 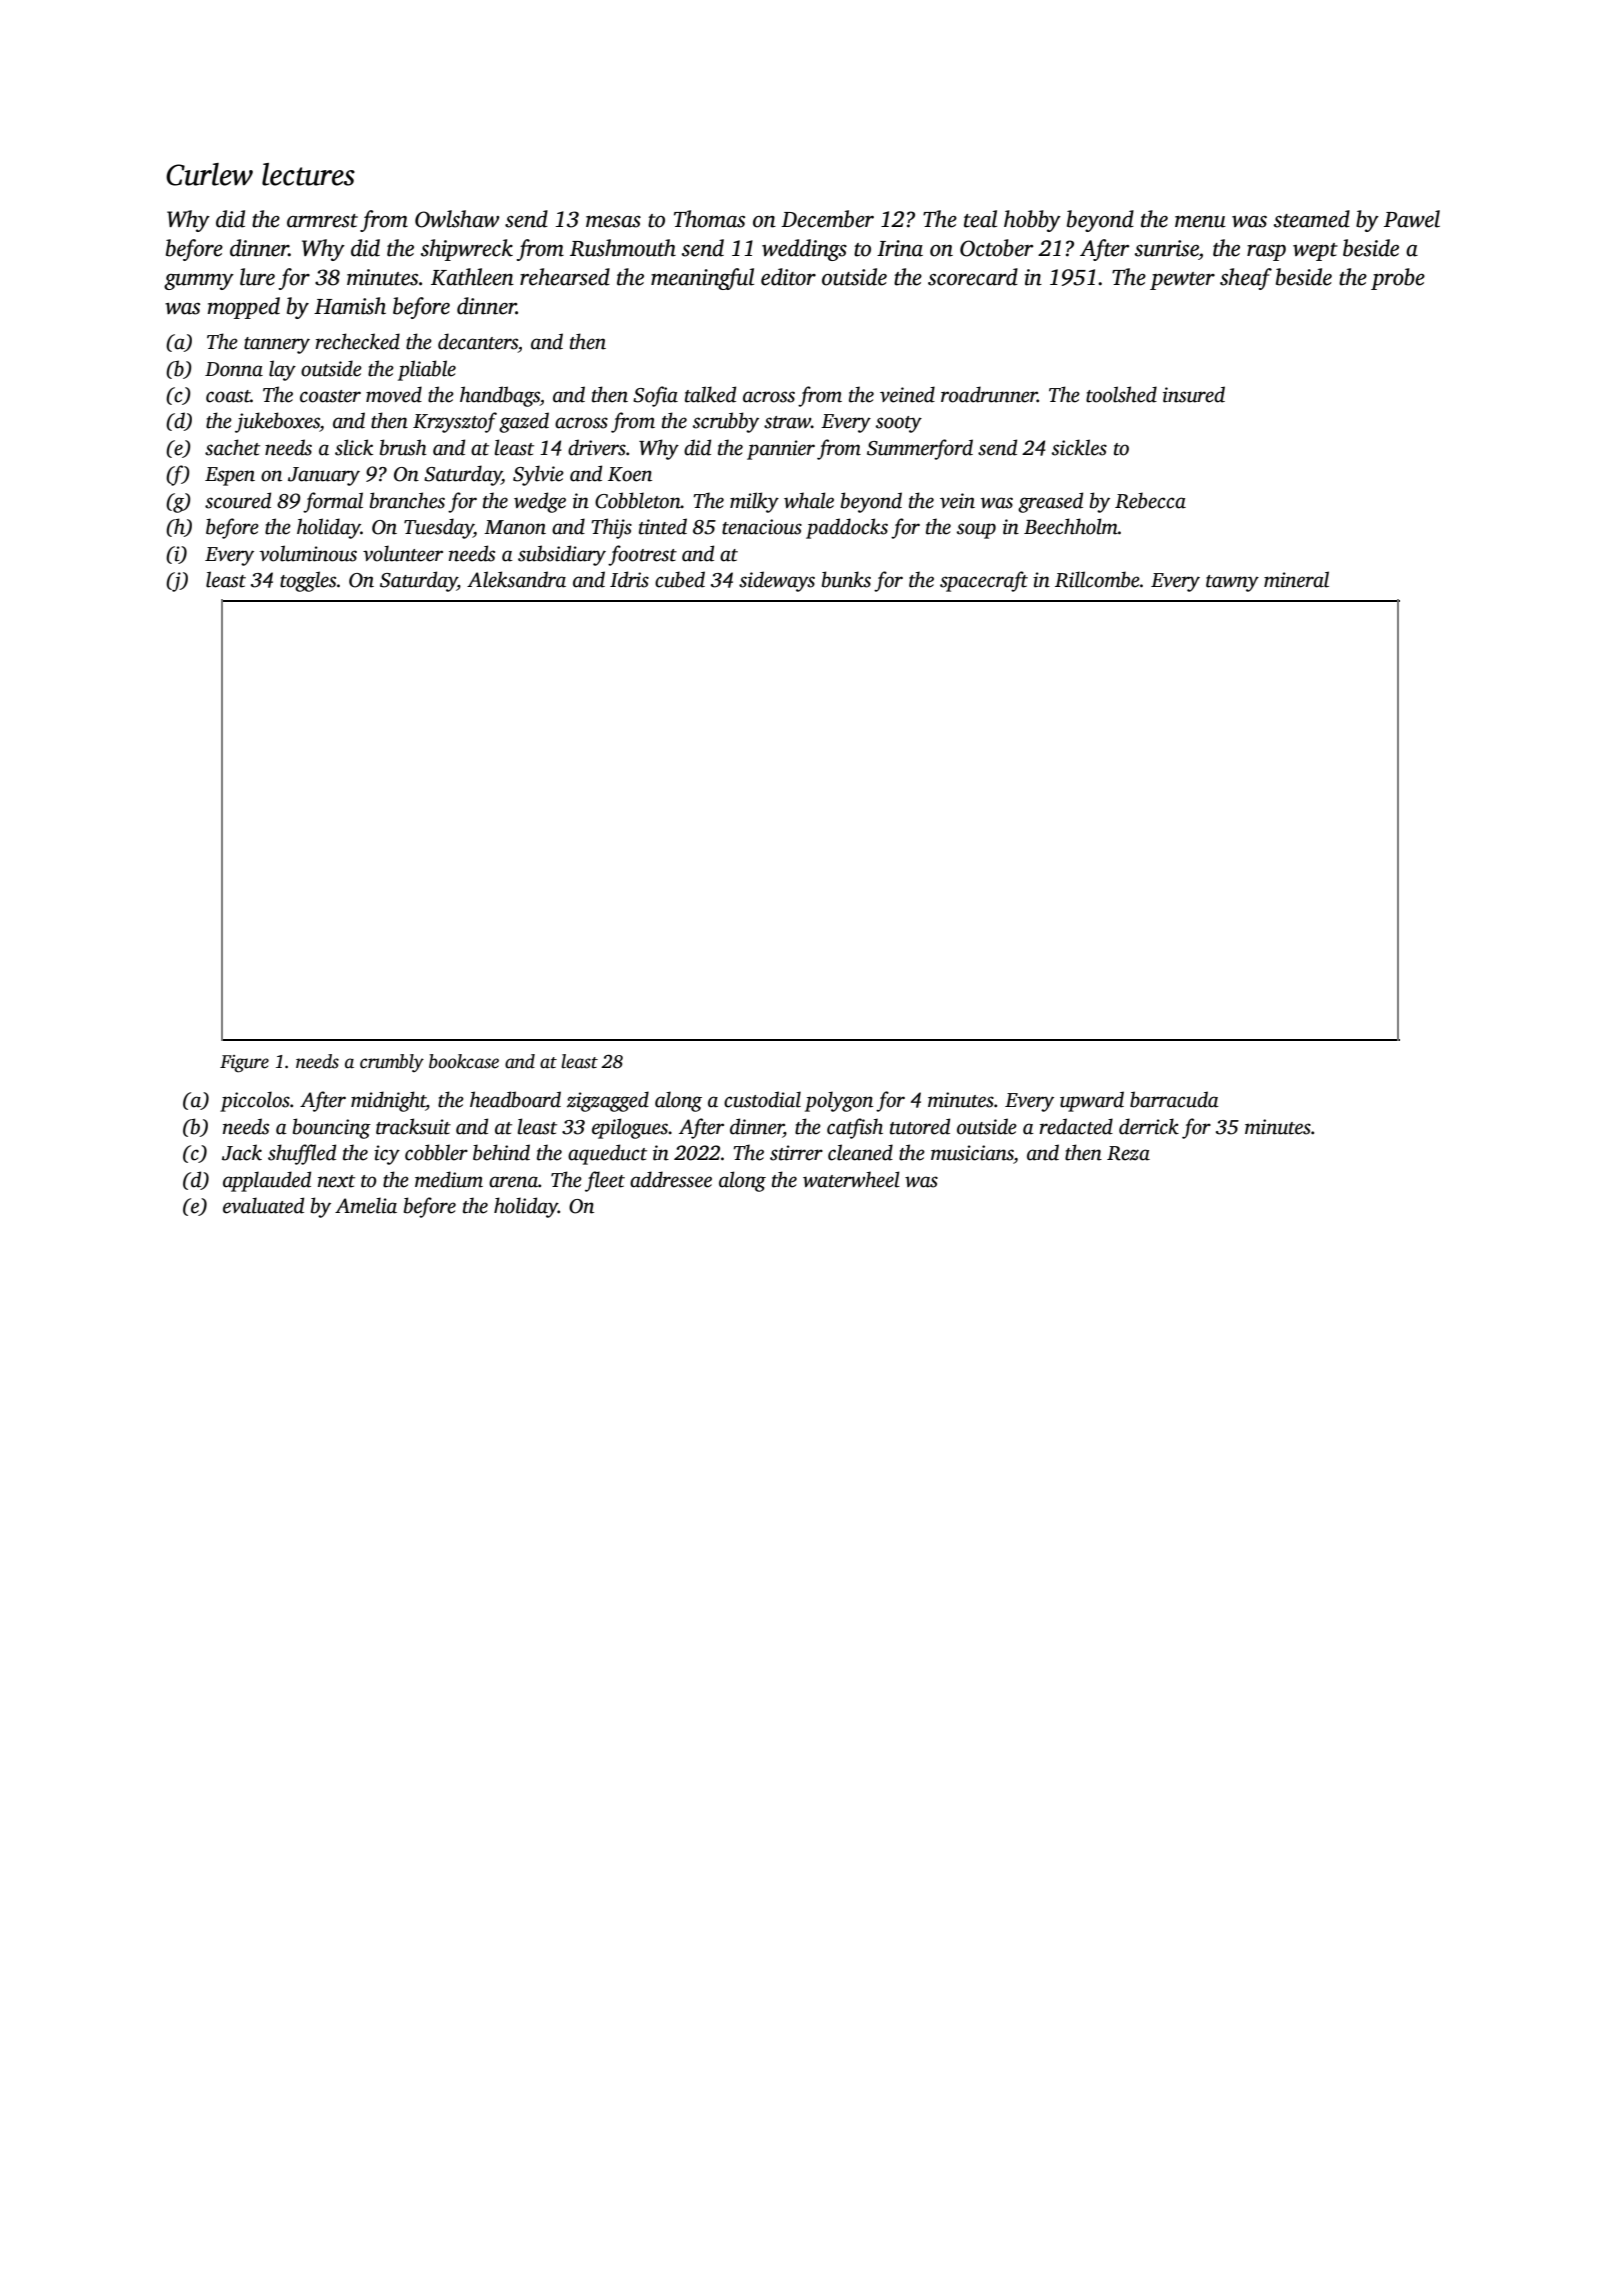 I want to click on bunks, so click(x=846, y=579).
